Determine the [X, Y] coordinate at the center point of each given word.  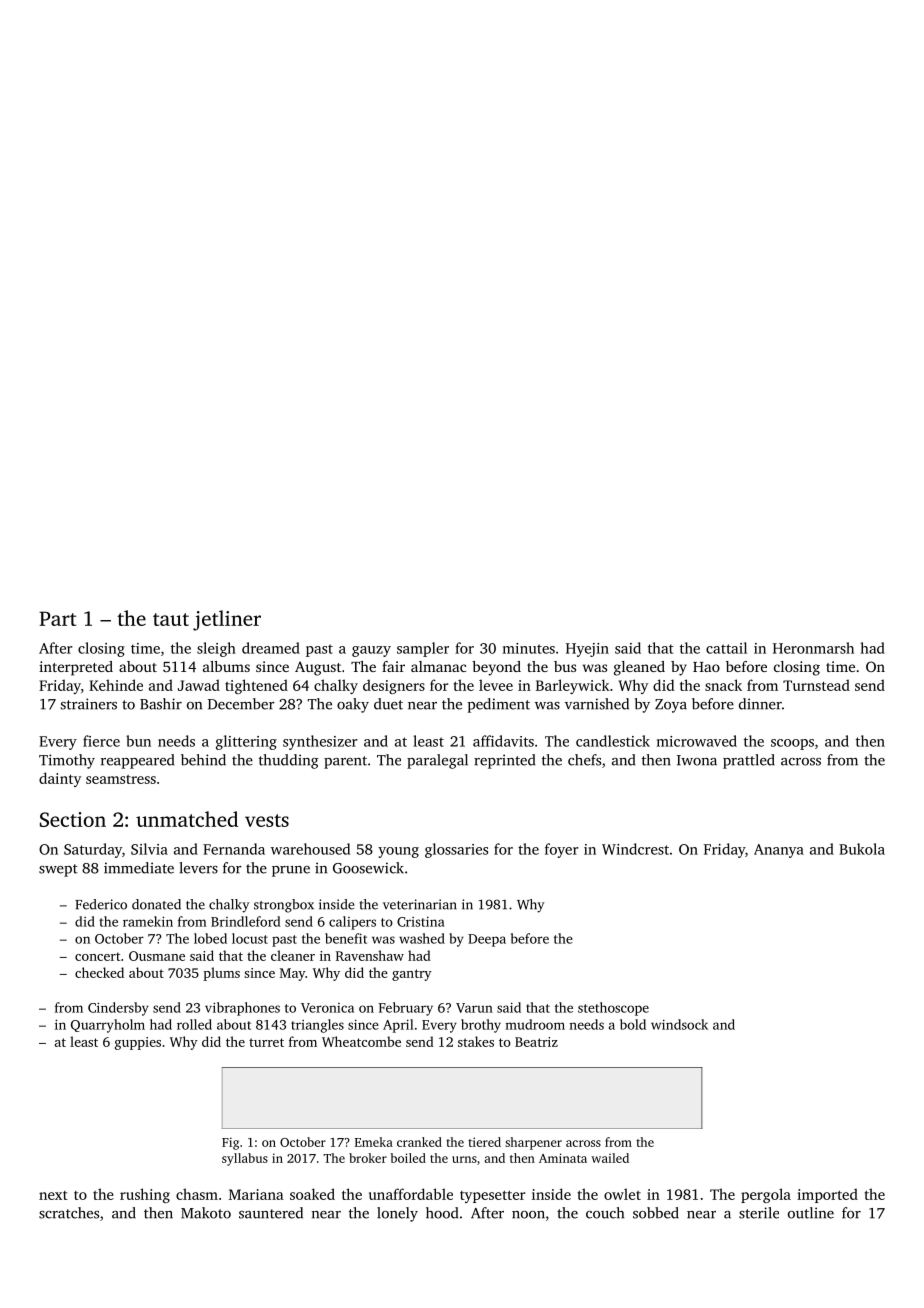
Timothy [67, 761]
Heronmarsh [813, 648]
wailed [610, 1158]
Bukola [862, 849]
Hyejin [587, 650]
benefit [346, 938]
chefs [584, 760]
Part [57, 618]
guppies [138, 1043]
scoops [792, 744]
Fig [230, 1143]
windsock [679, 1024]
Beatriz [536, 1042]
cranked [419, 1142]
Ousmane [157, 956]
